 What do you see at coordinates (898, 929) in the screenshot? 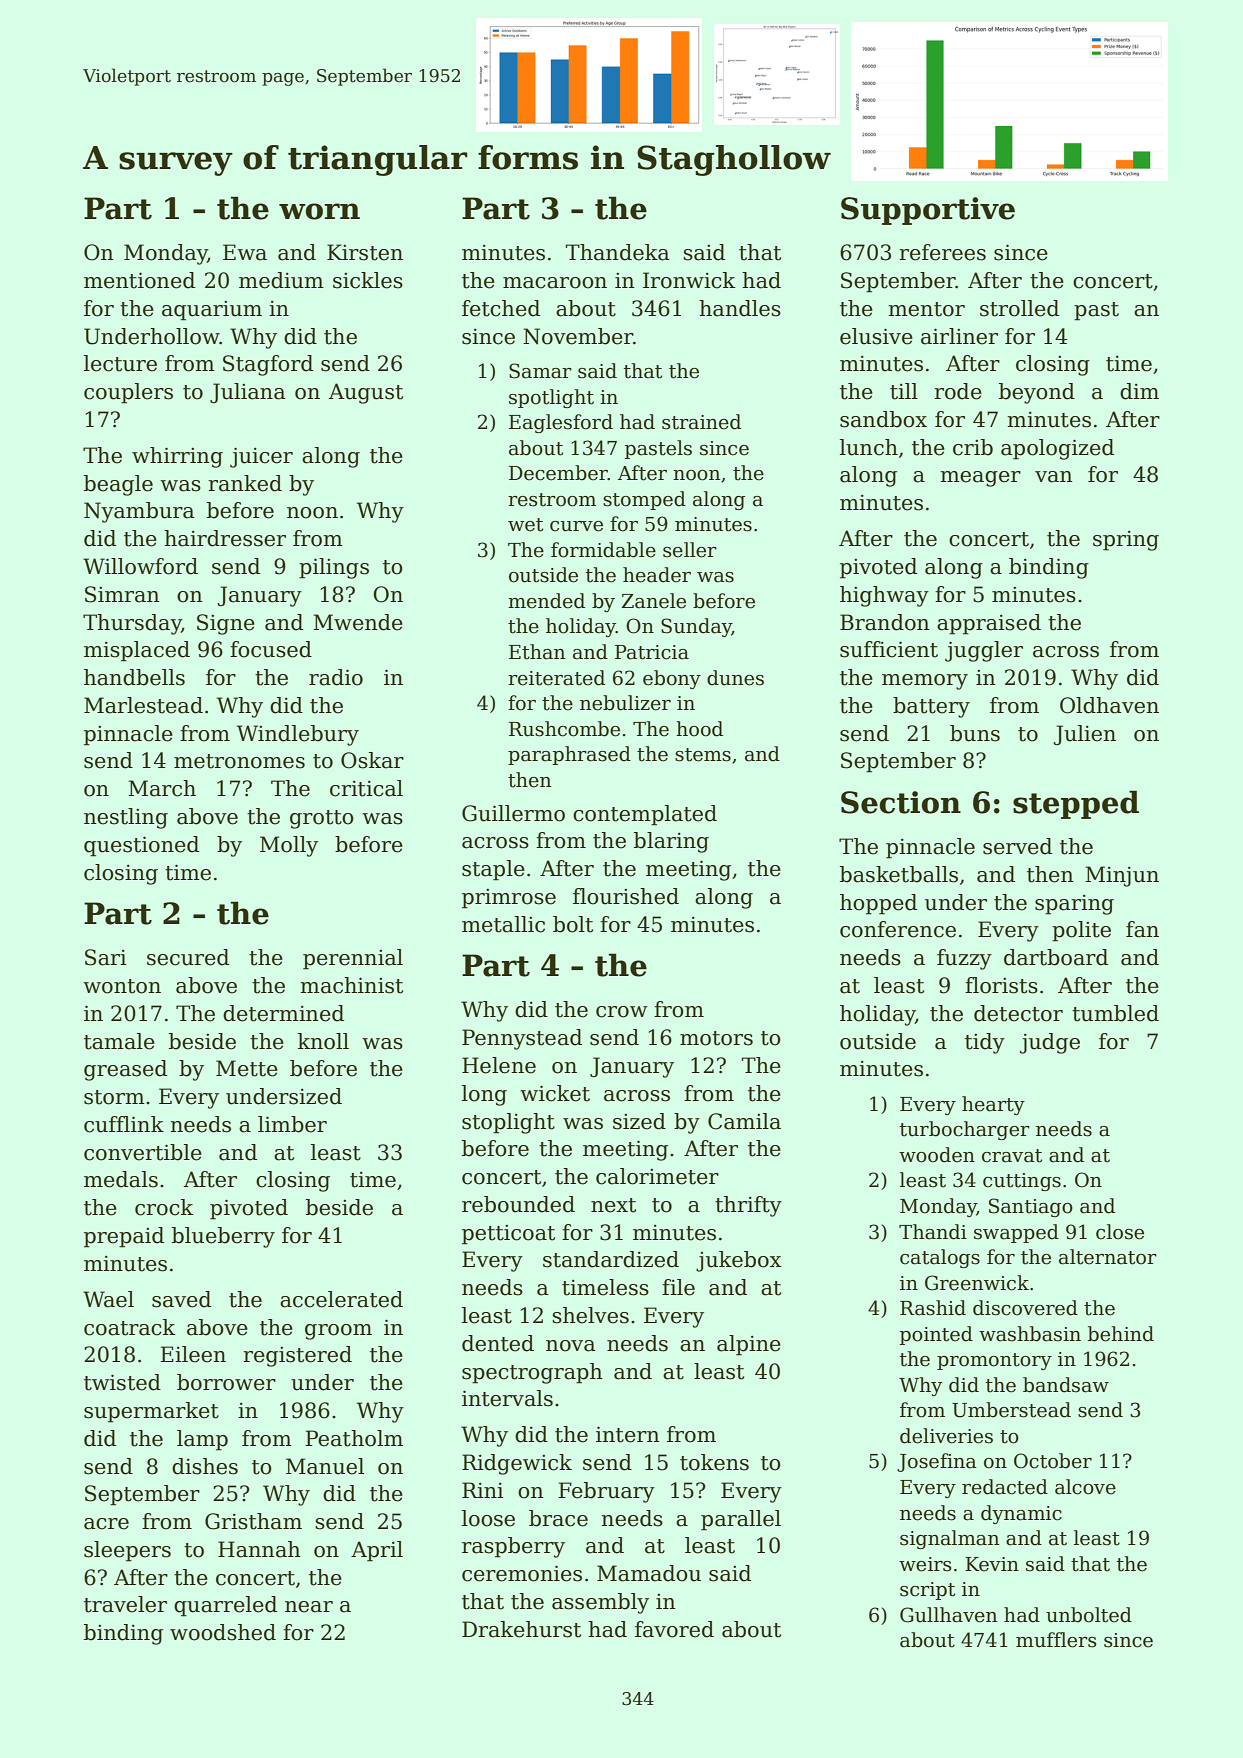
I see `conference` at bounding box center [898, 929].
